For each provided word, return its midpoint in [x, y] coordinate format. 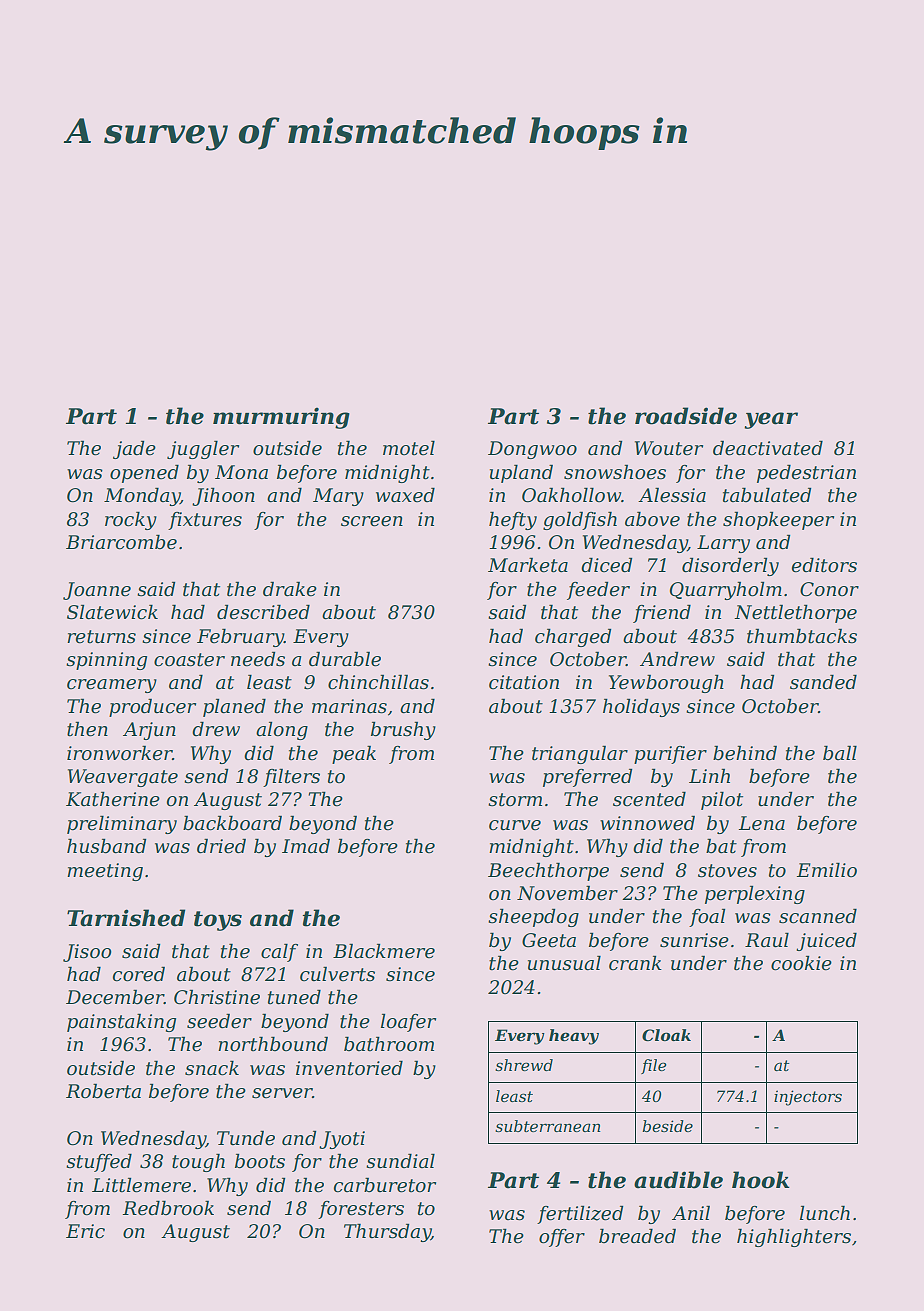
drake [290, 589]
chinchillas [378, 682]
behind [745, 753]
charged [573, 637]
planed [234, 707]
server [282, 1093]
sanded [823, 682]
